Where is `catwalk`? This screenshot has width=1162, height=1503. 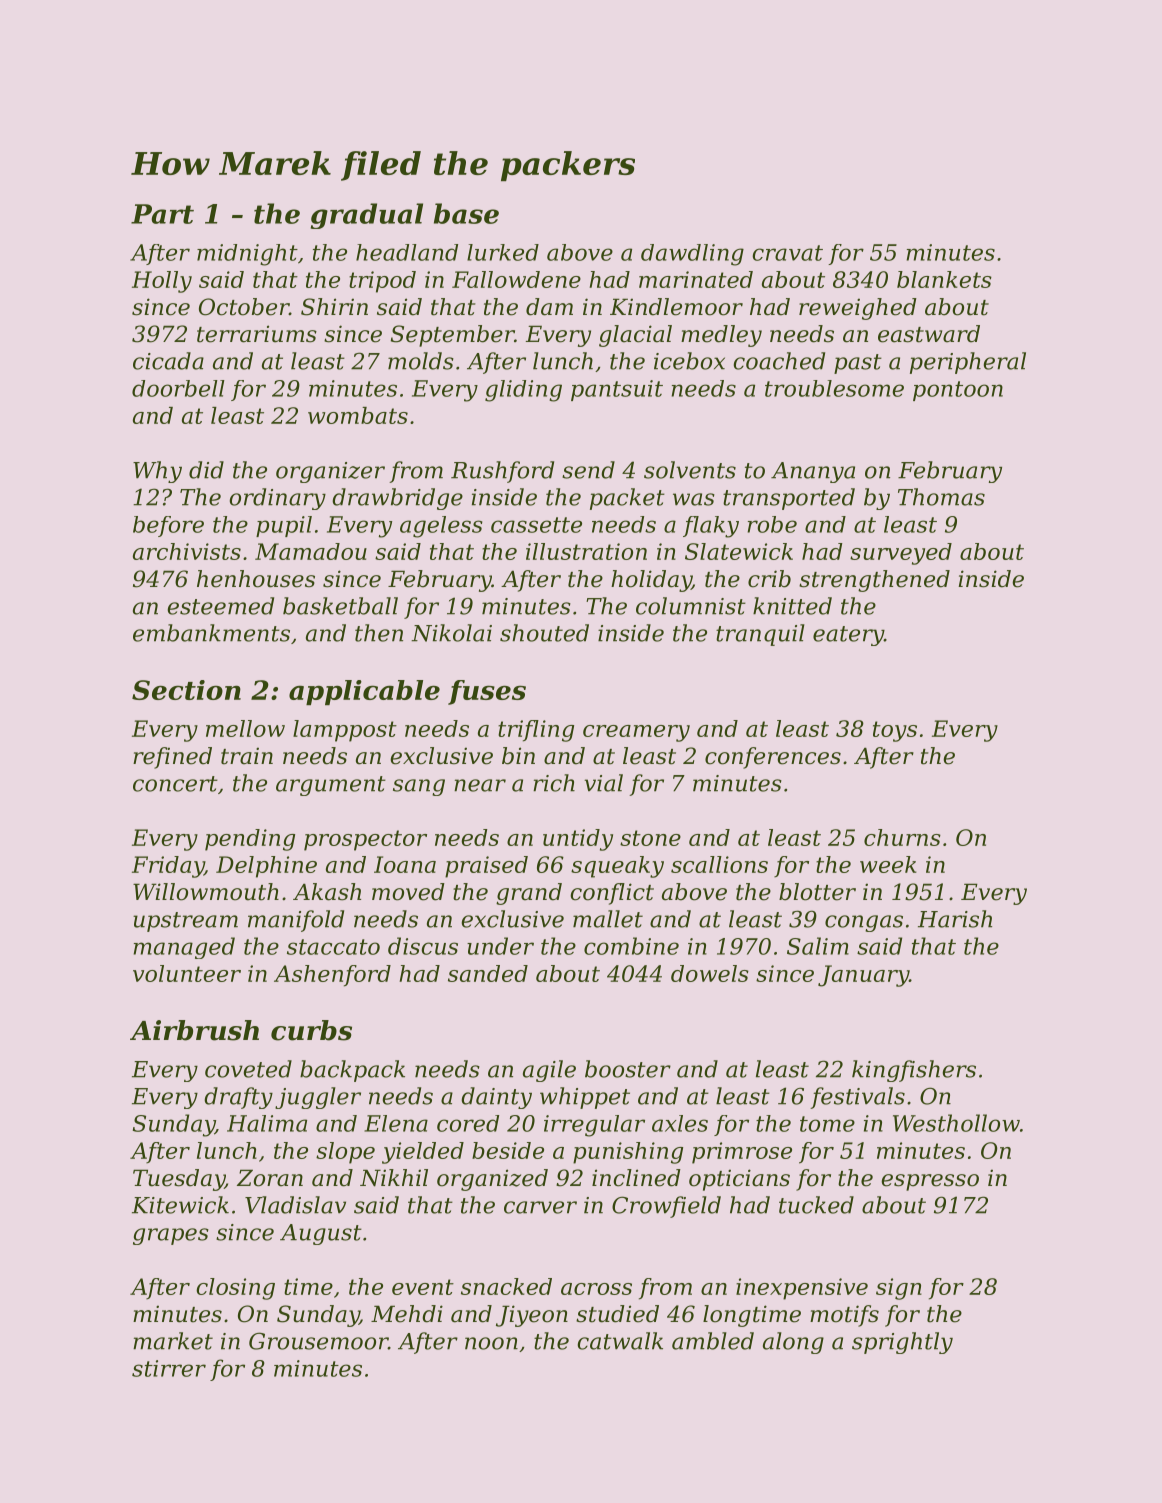
catwalk is located at coordinates (620, 1341).
